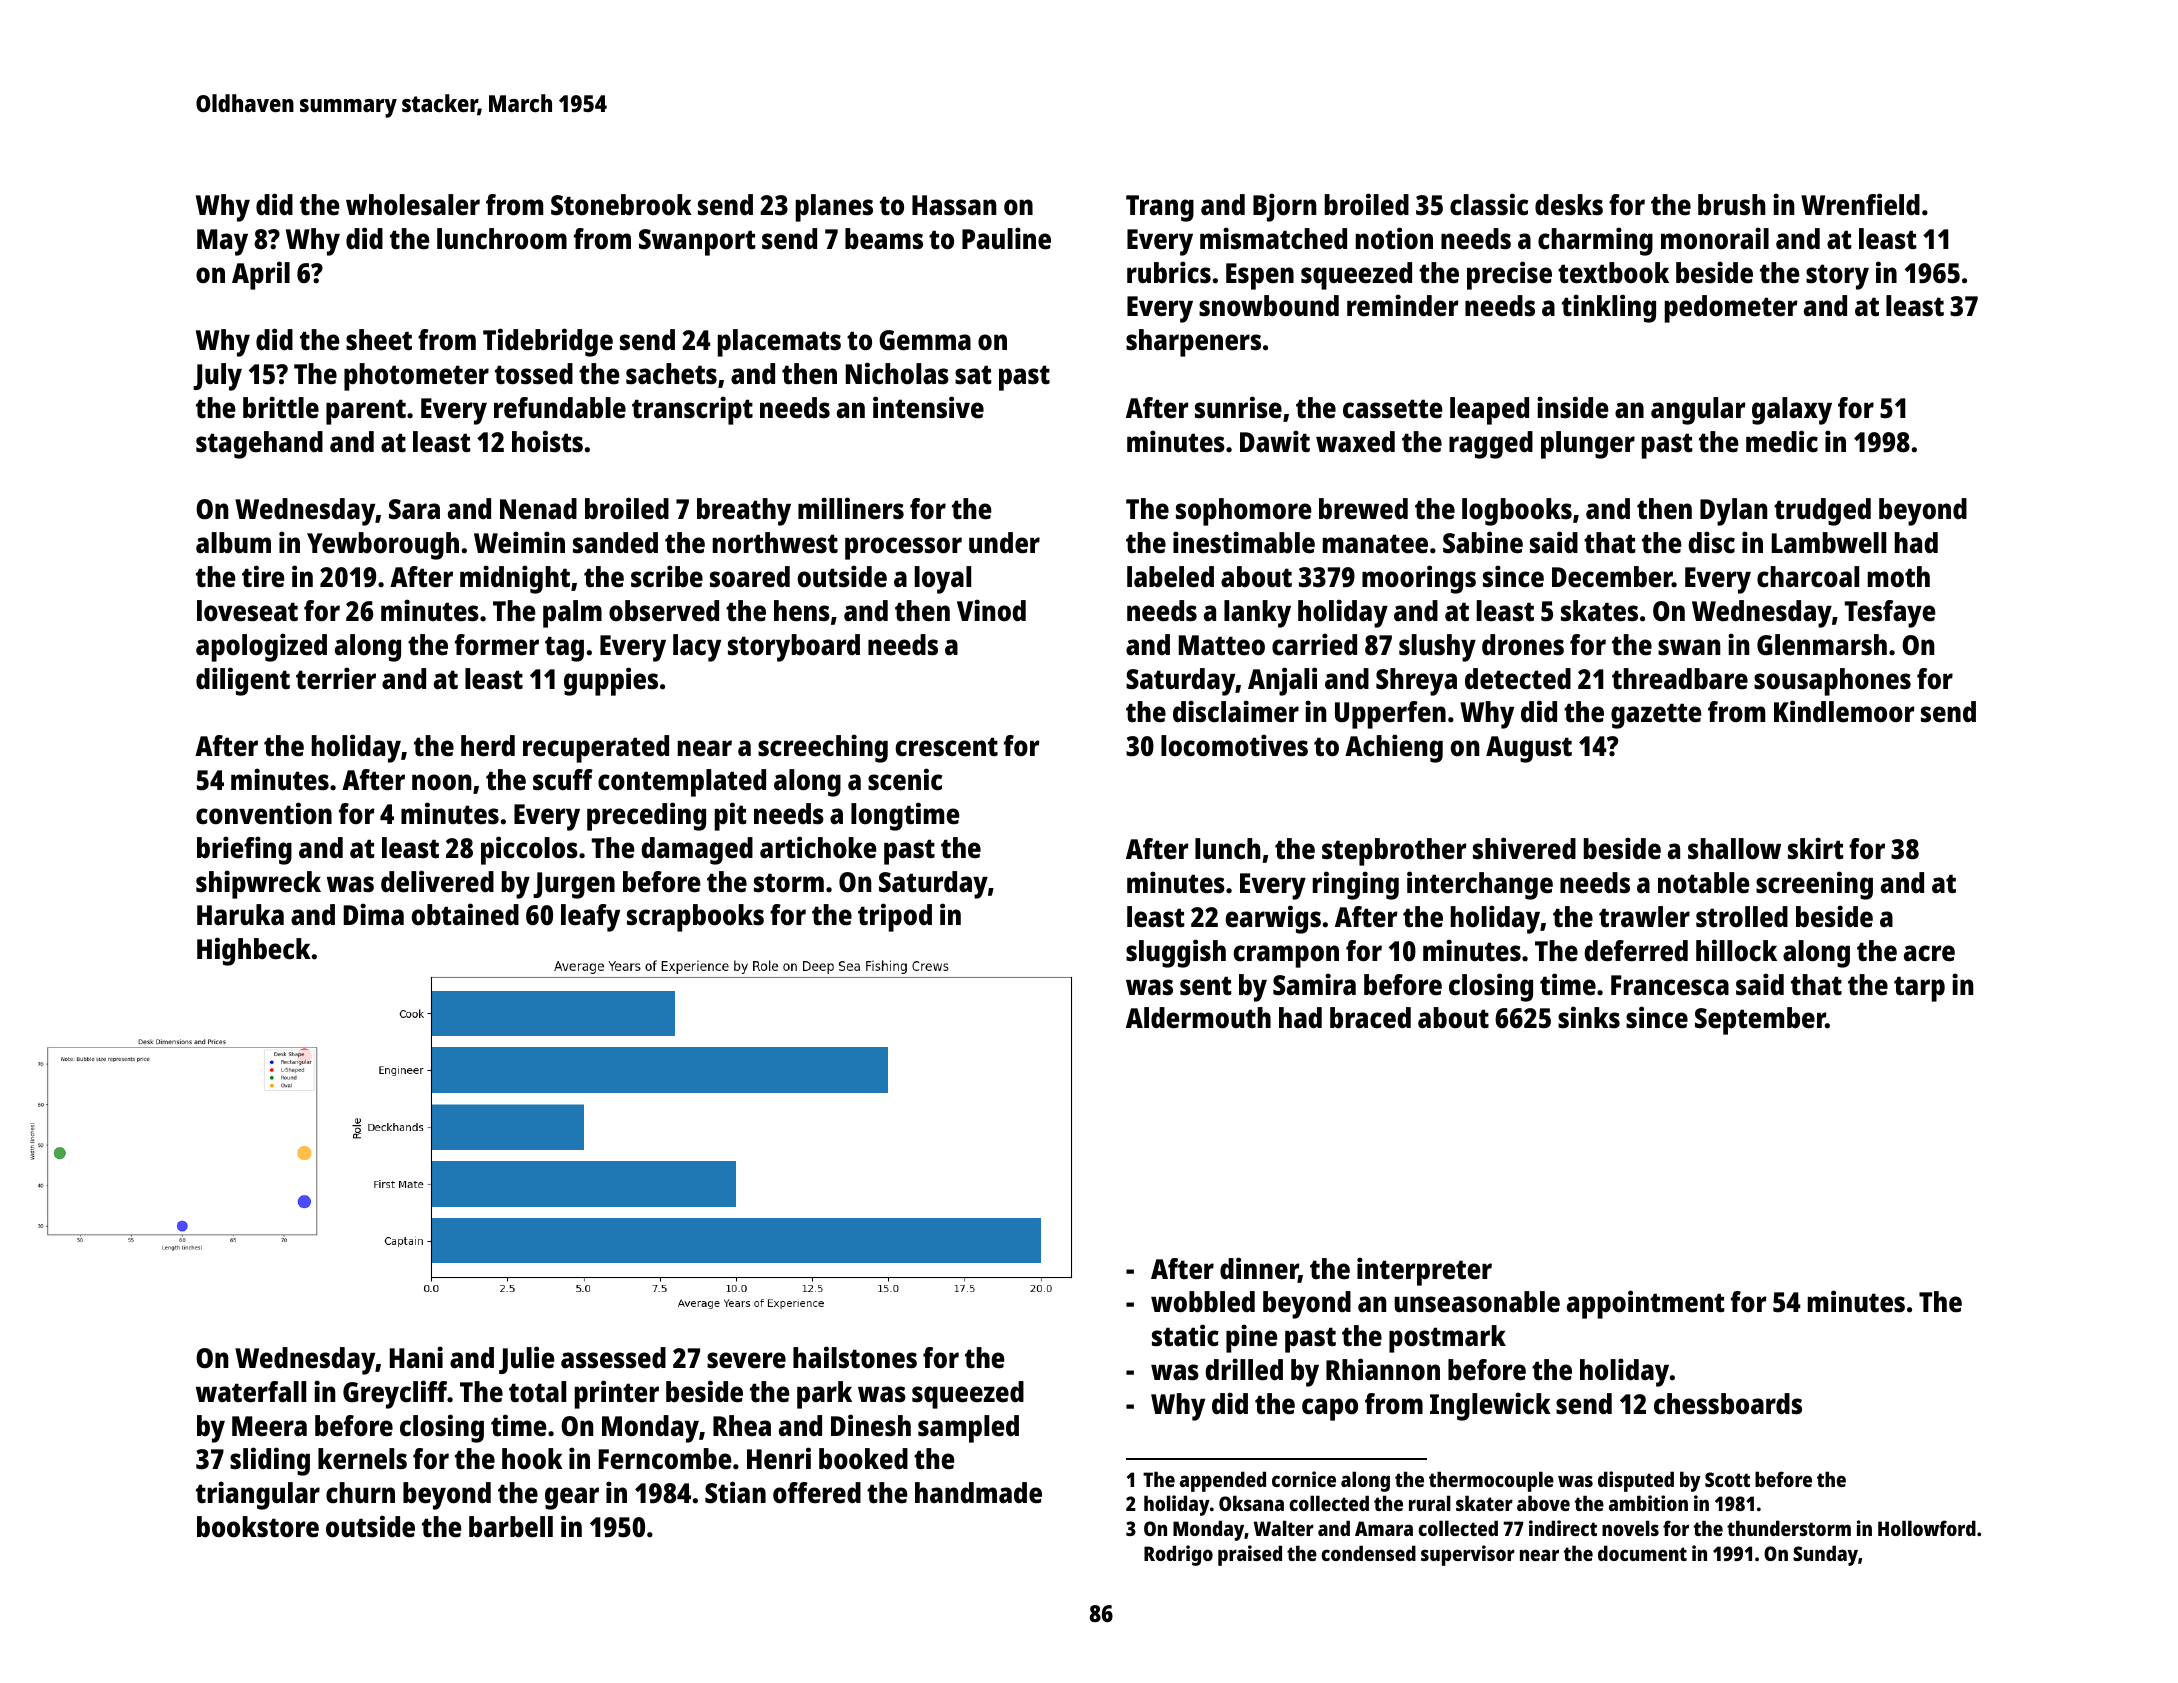 This image has width=2178, height=1683. I want to click on praised, so click(1250, 1555).
